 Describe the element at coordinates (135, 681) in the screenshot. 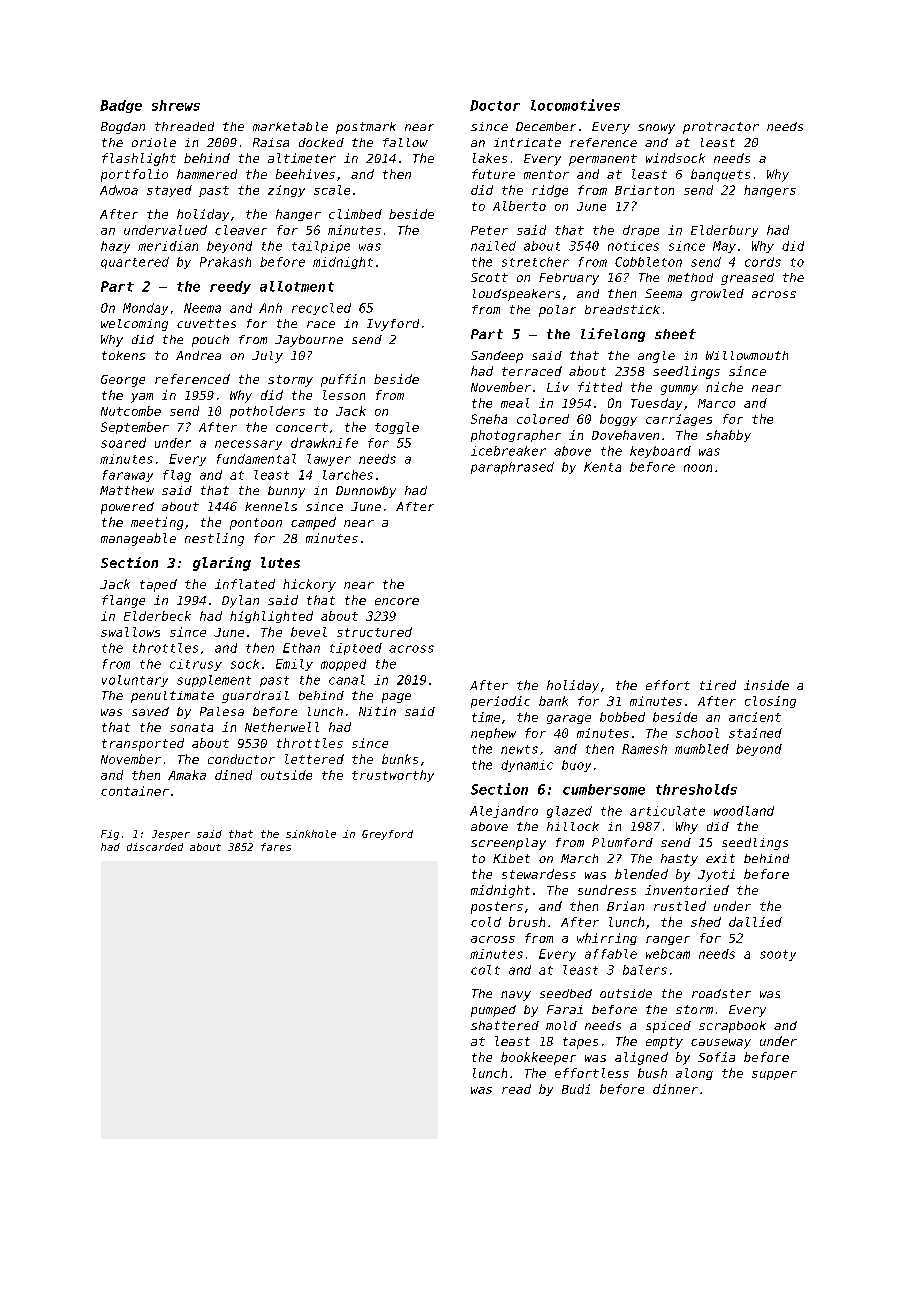

I see `voluntary` at that location.
